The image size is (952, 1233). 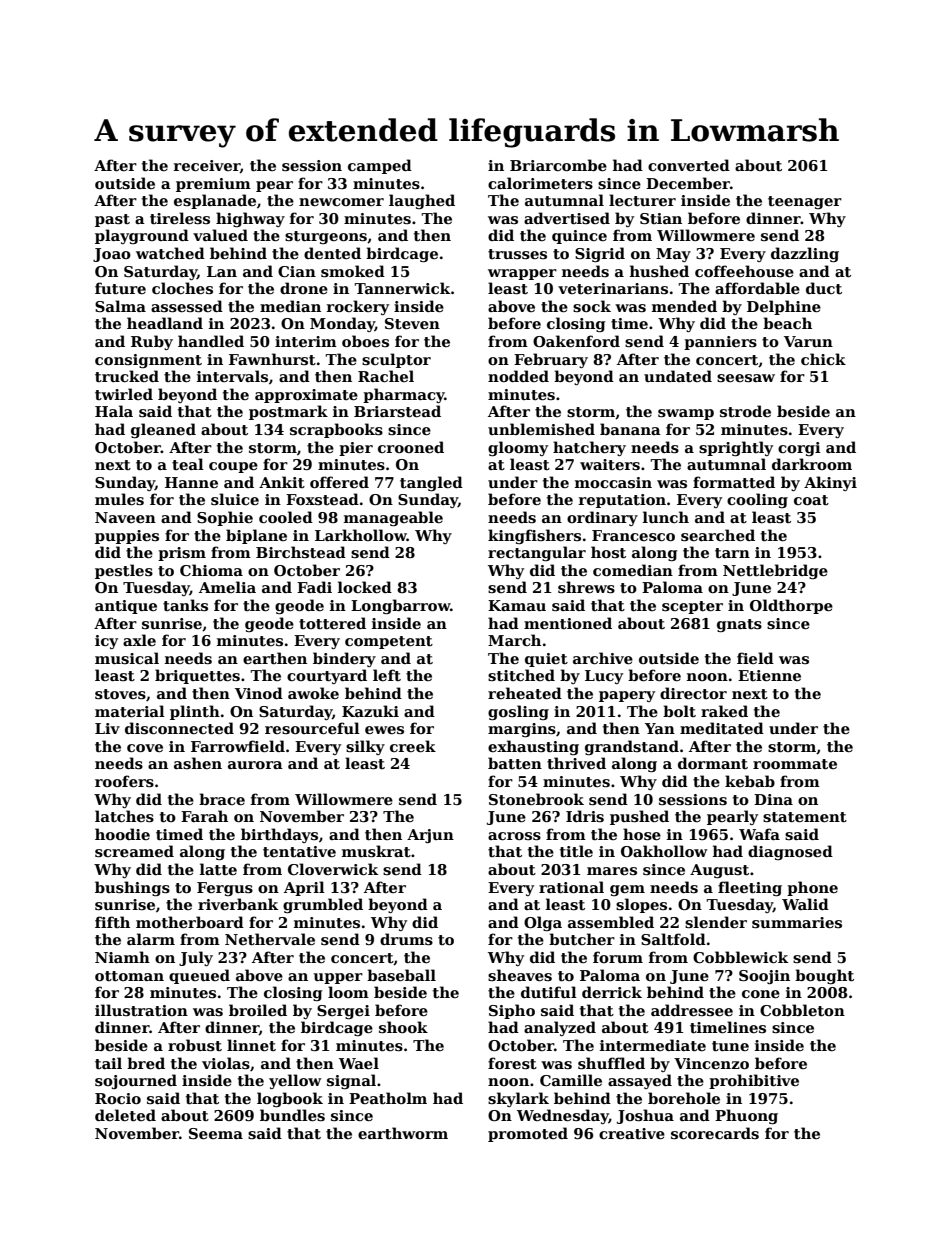 What do you see at coordinates (233, 467) in the page?
I see `coupe` at bounding box center [233, 467].
